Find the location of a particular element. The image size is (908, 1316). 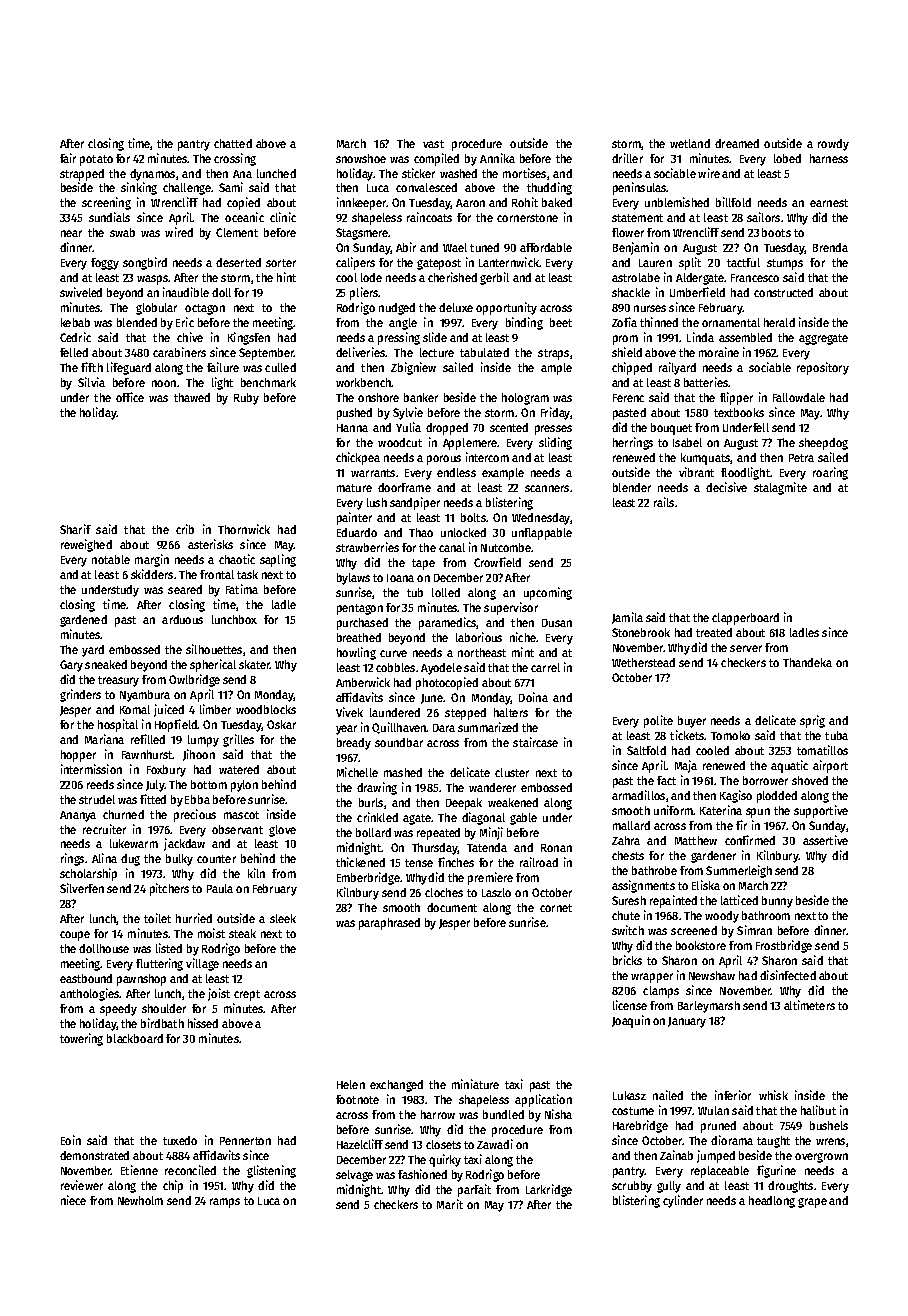

Annika is located at coordinates (497, 158).
